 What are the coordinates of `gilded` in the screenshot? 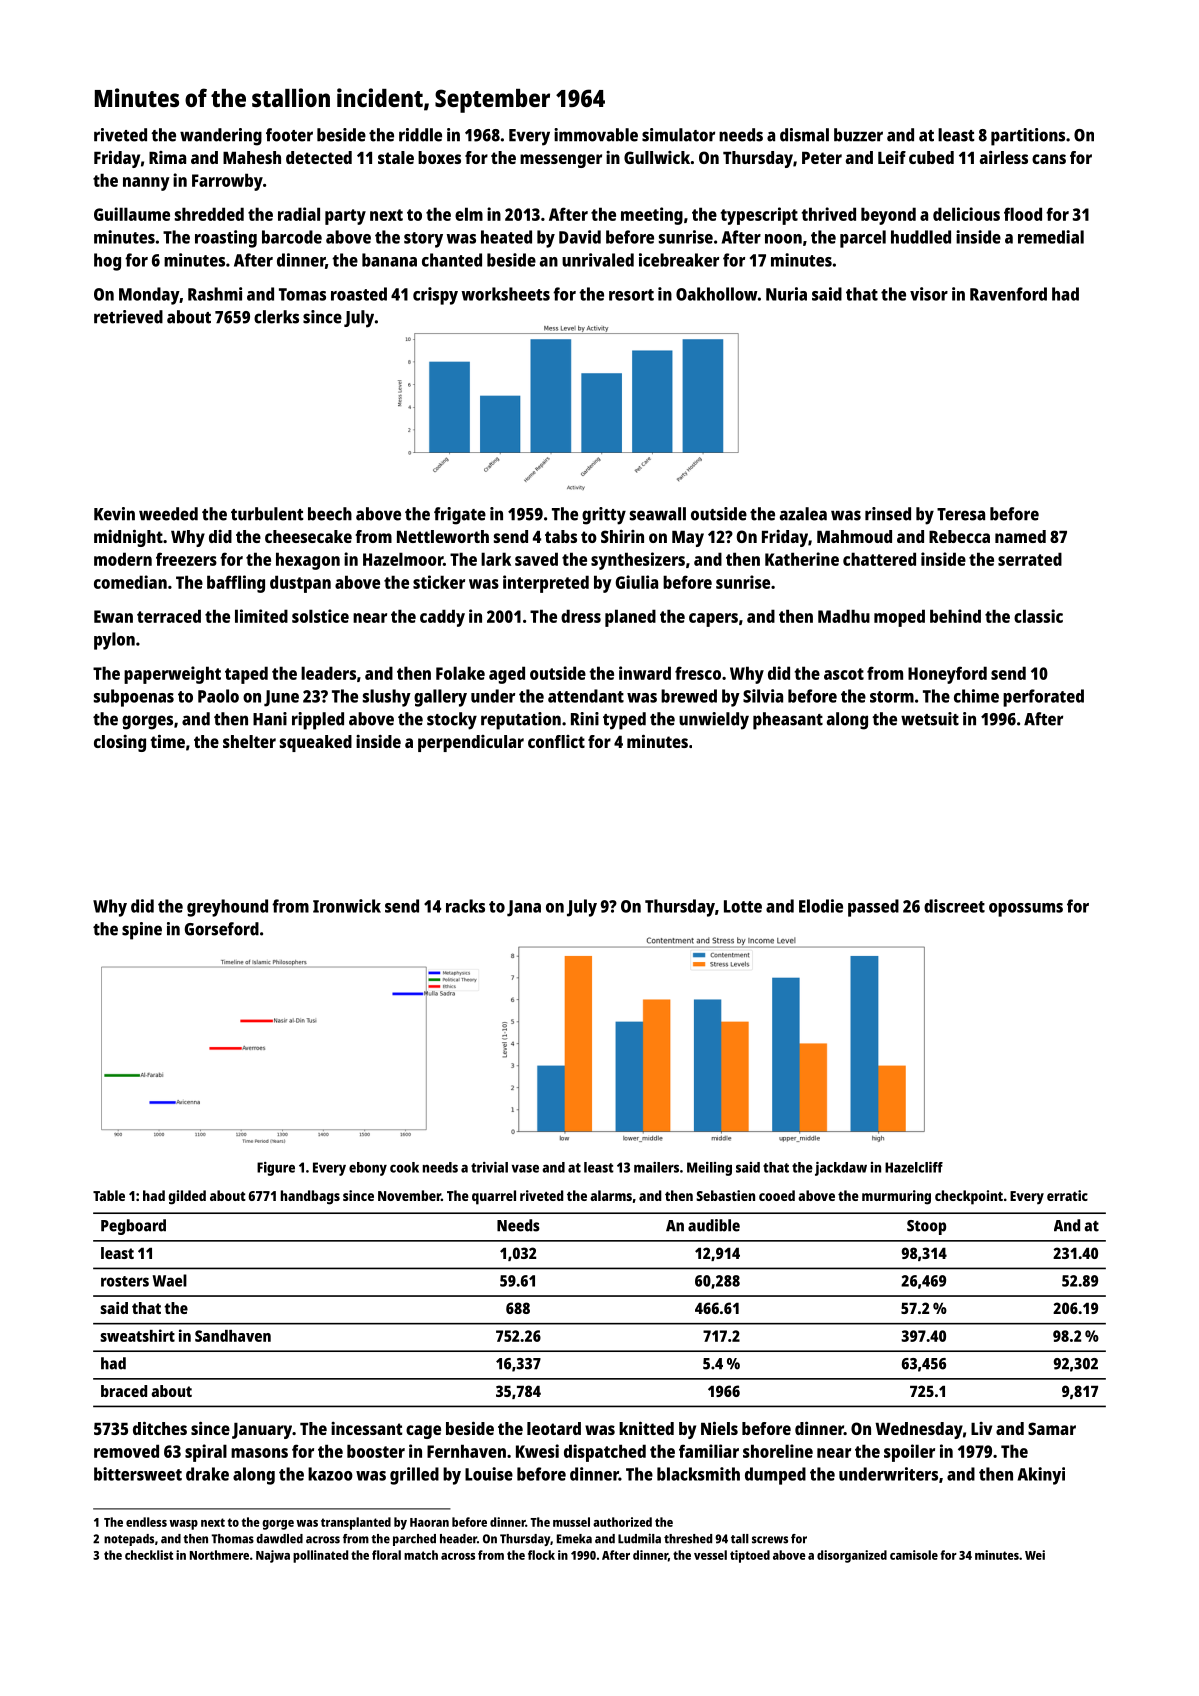 It's located at (187, 1197).
